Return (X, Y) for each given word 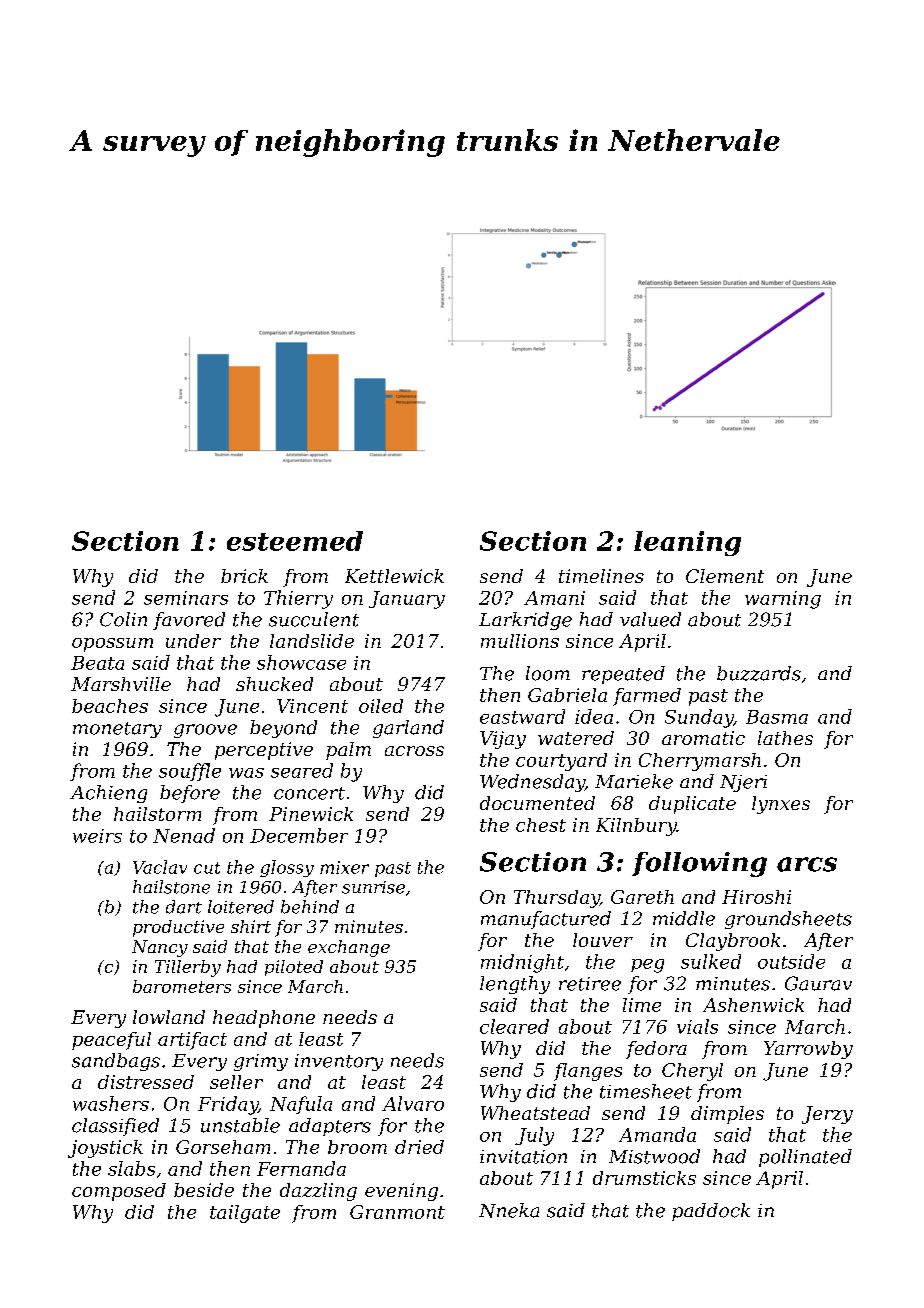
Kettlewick (394, 576)
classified (115, 1127)
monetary (117, 730)
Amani (554, 598)
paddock (711, 1212)
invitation (523, 1157)
